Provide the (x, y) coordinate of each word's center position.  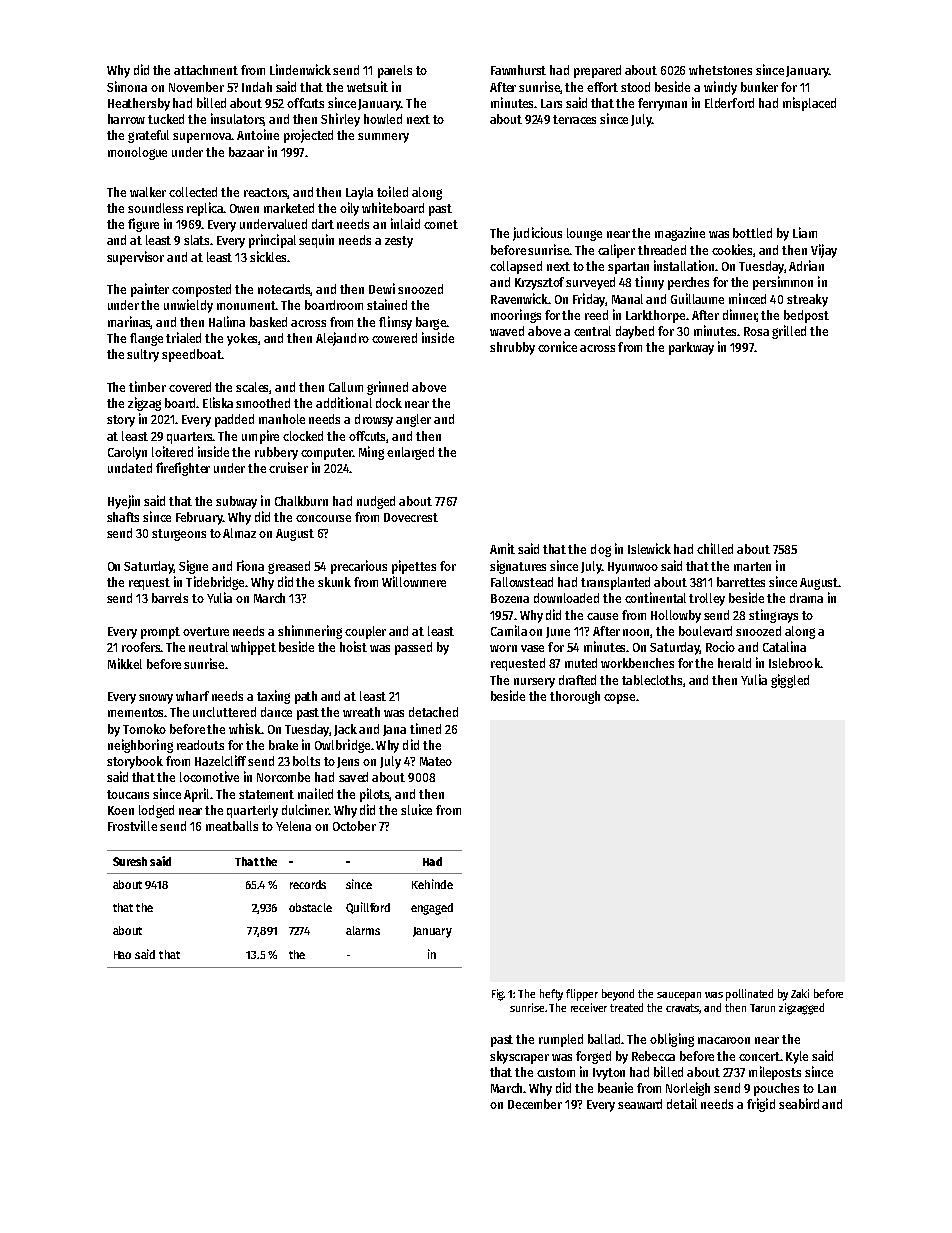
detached (433, 712)
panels (395, 71)
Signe (193, 567)
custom (556, 1072)
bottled (752, 233)
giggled (790, 681)
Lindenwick (300, 69)
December (535, 1104)
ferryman (662, 104)
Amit (502, 548)
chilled (715, 548)
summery (383, 138)
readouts (200, 745)
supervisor (135, 258)
